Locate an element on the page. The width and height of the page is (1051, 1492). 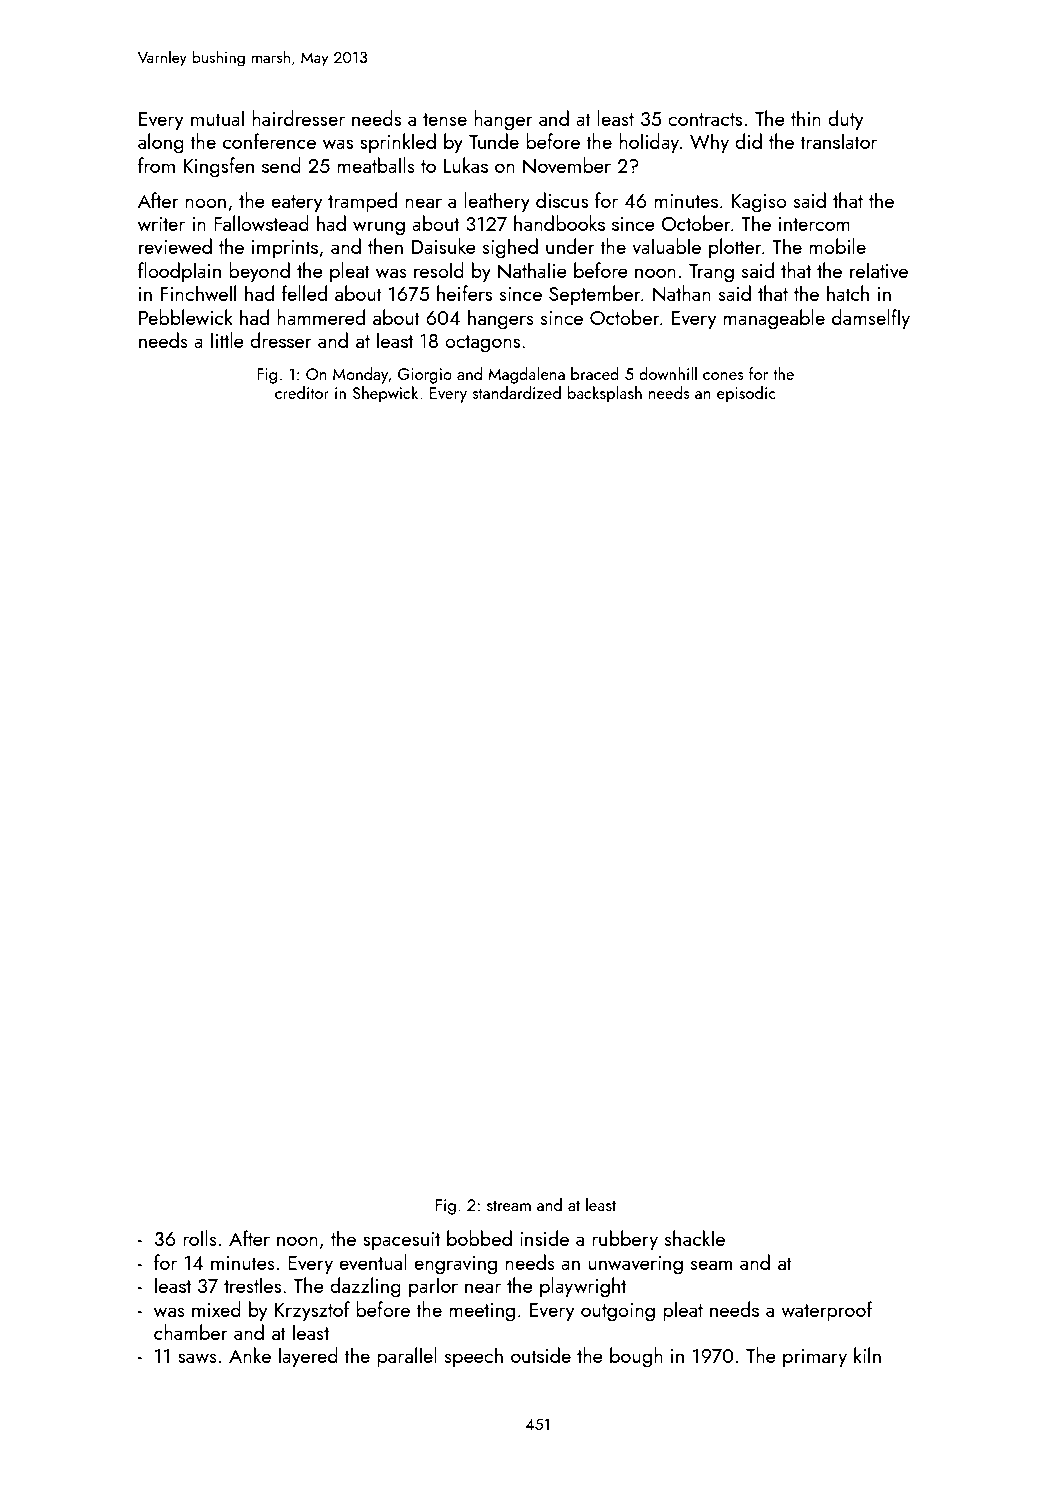
shackle is located at coordinates (695, 1238).
